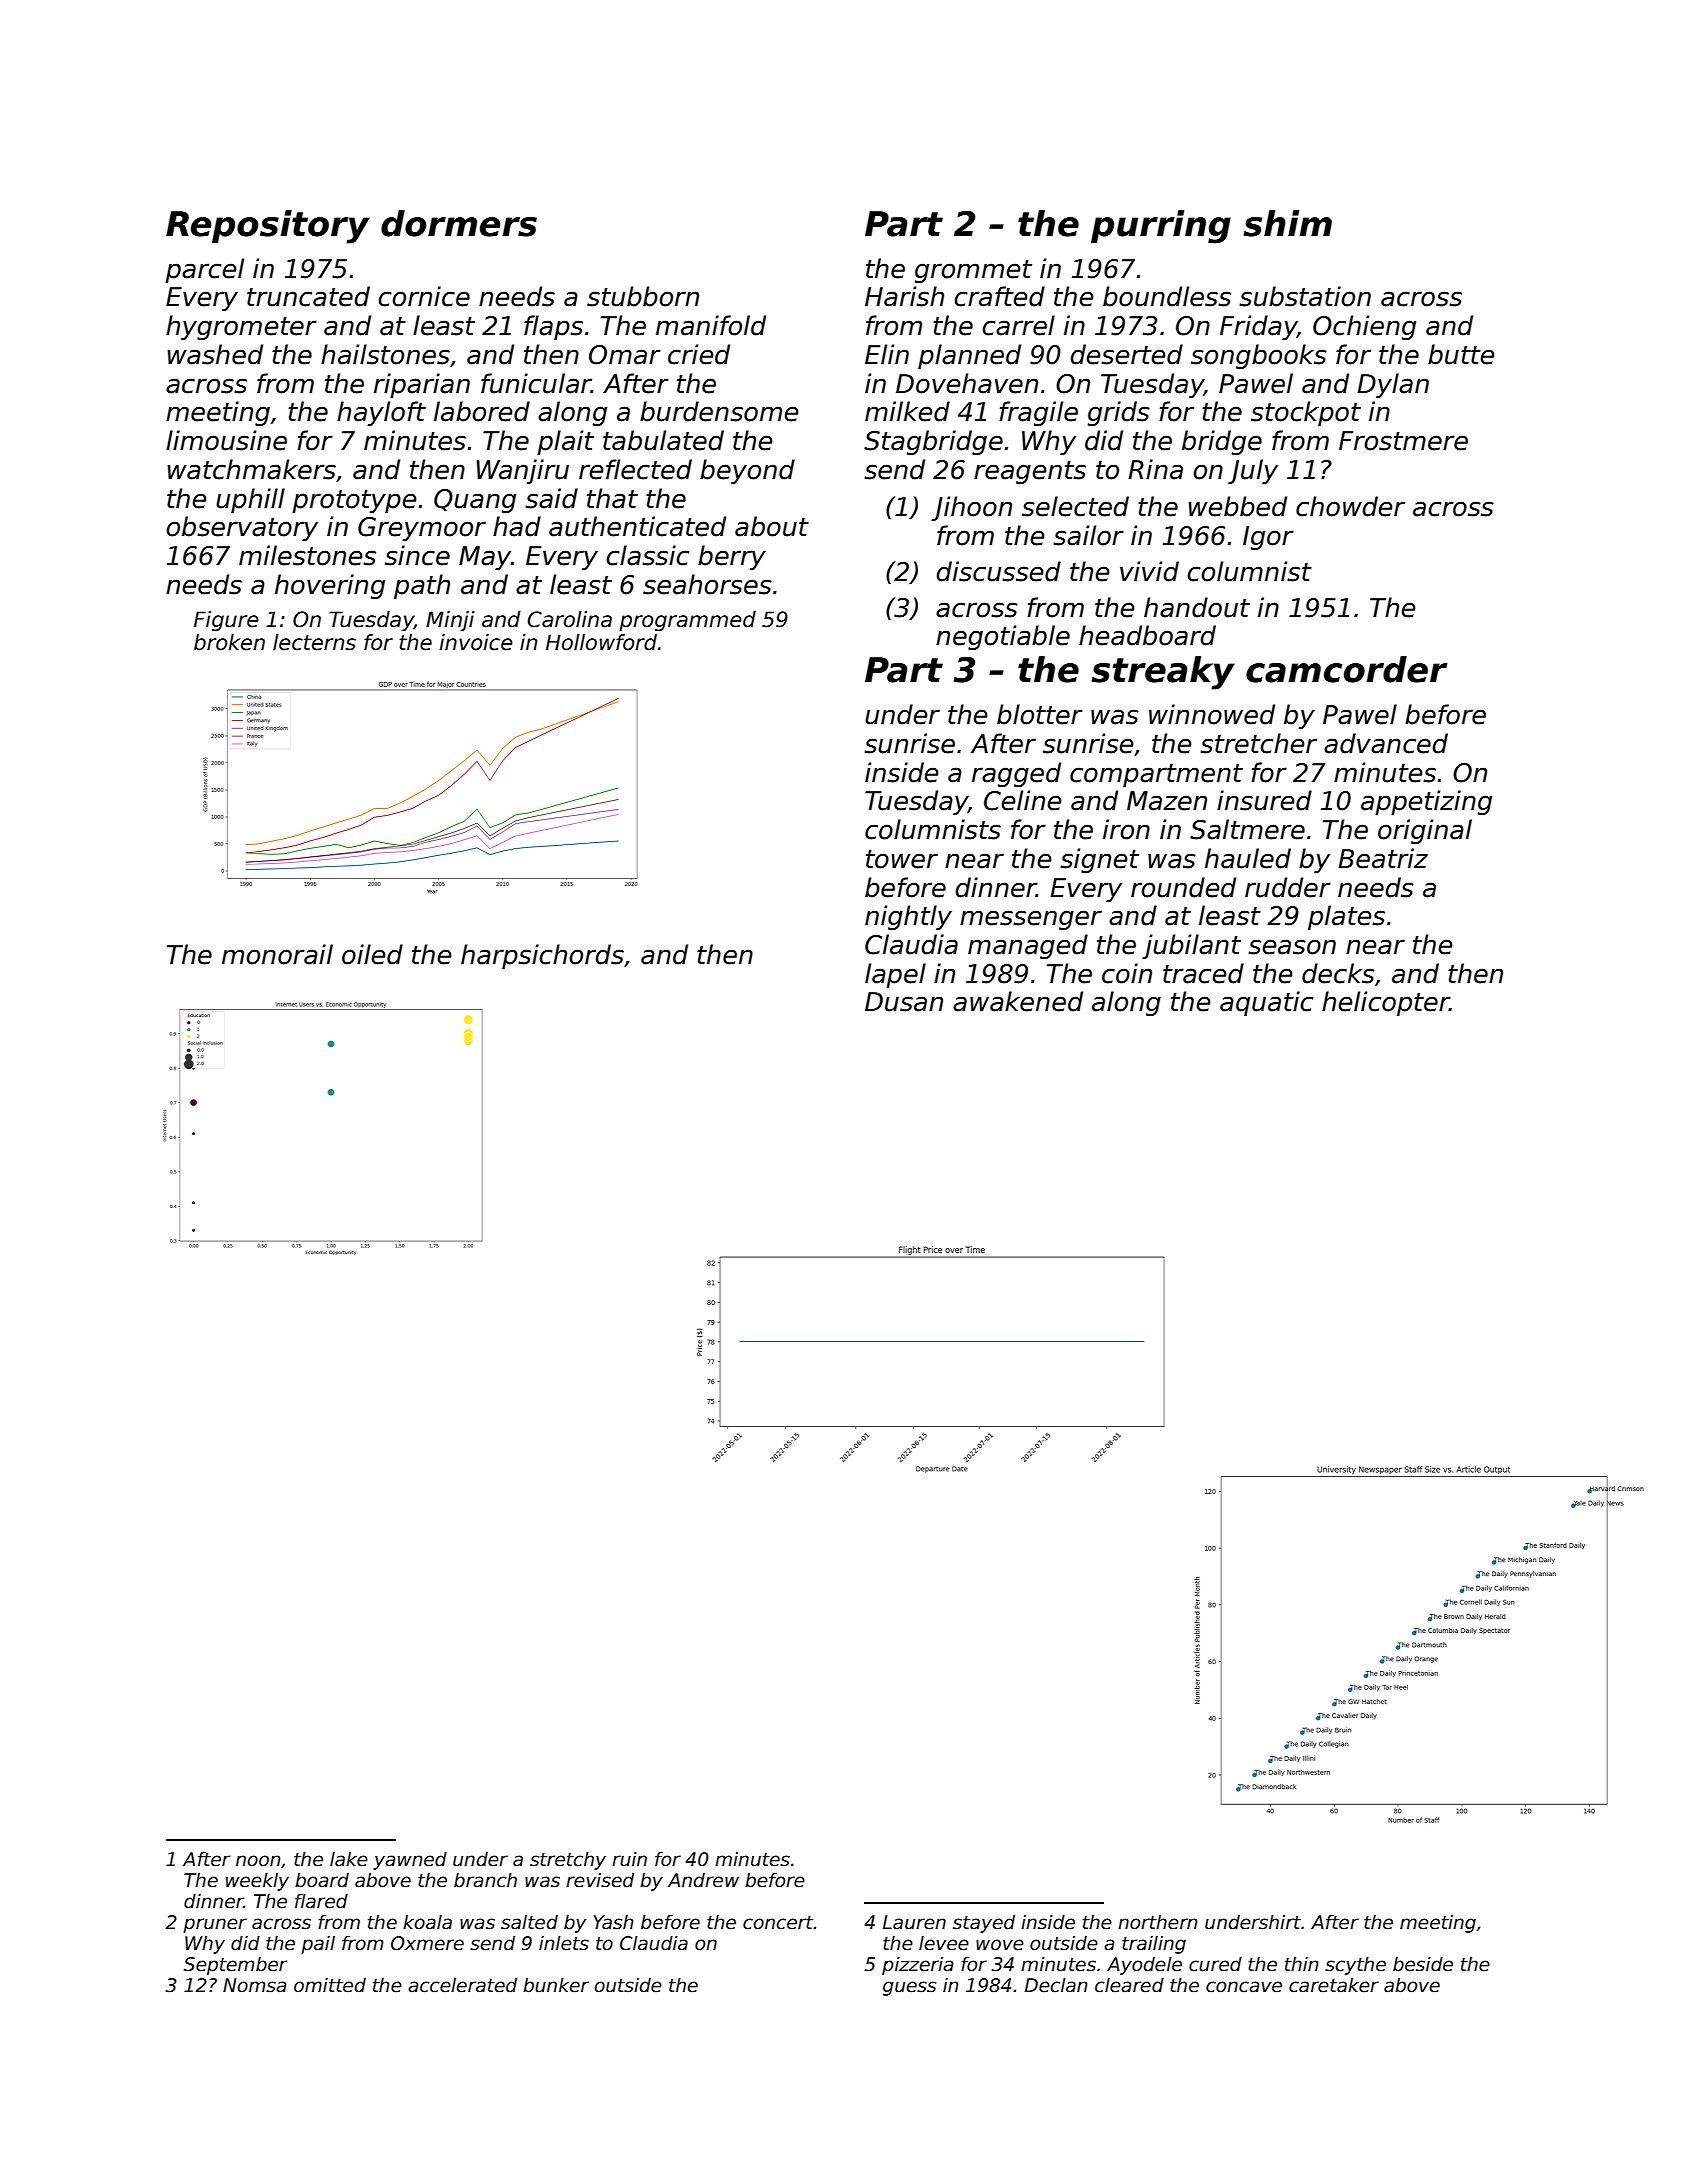 The image size is (1683, 2178). What do you see at coordinates (1423, 1964) in the page?
I see `beside` at bounding box center [1423, 1964].
